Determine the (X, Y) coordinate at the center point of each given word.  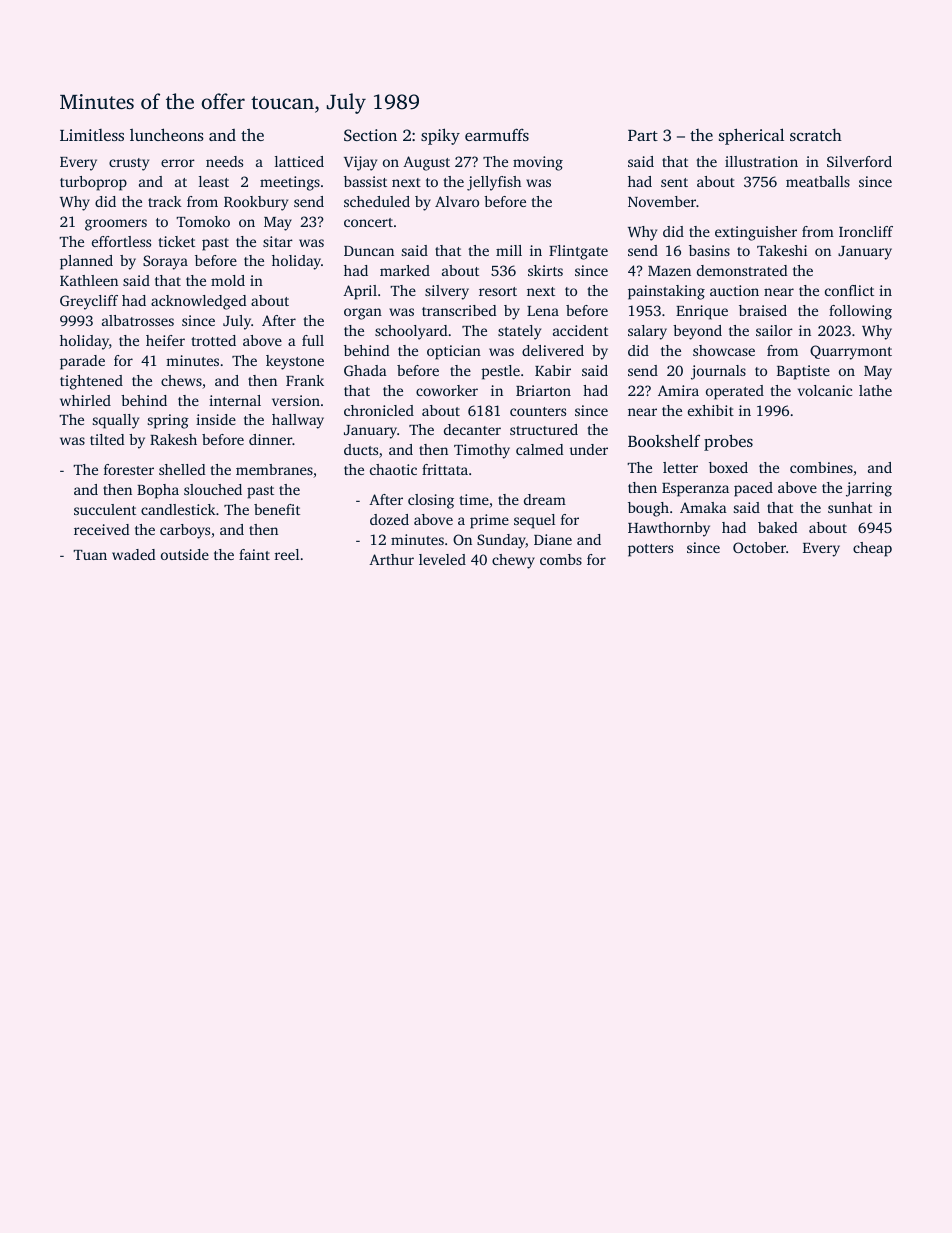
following (860, 312)
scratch (816, 134)
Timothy (482, 451)
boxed (728, 467)
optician (454, 352)
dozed (389, 519)
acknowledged (199, 302)
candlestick (178, 509)
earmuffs (497, 134)
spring (168, 421)
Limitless (92, 135)
